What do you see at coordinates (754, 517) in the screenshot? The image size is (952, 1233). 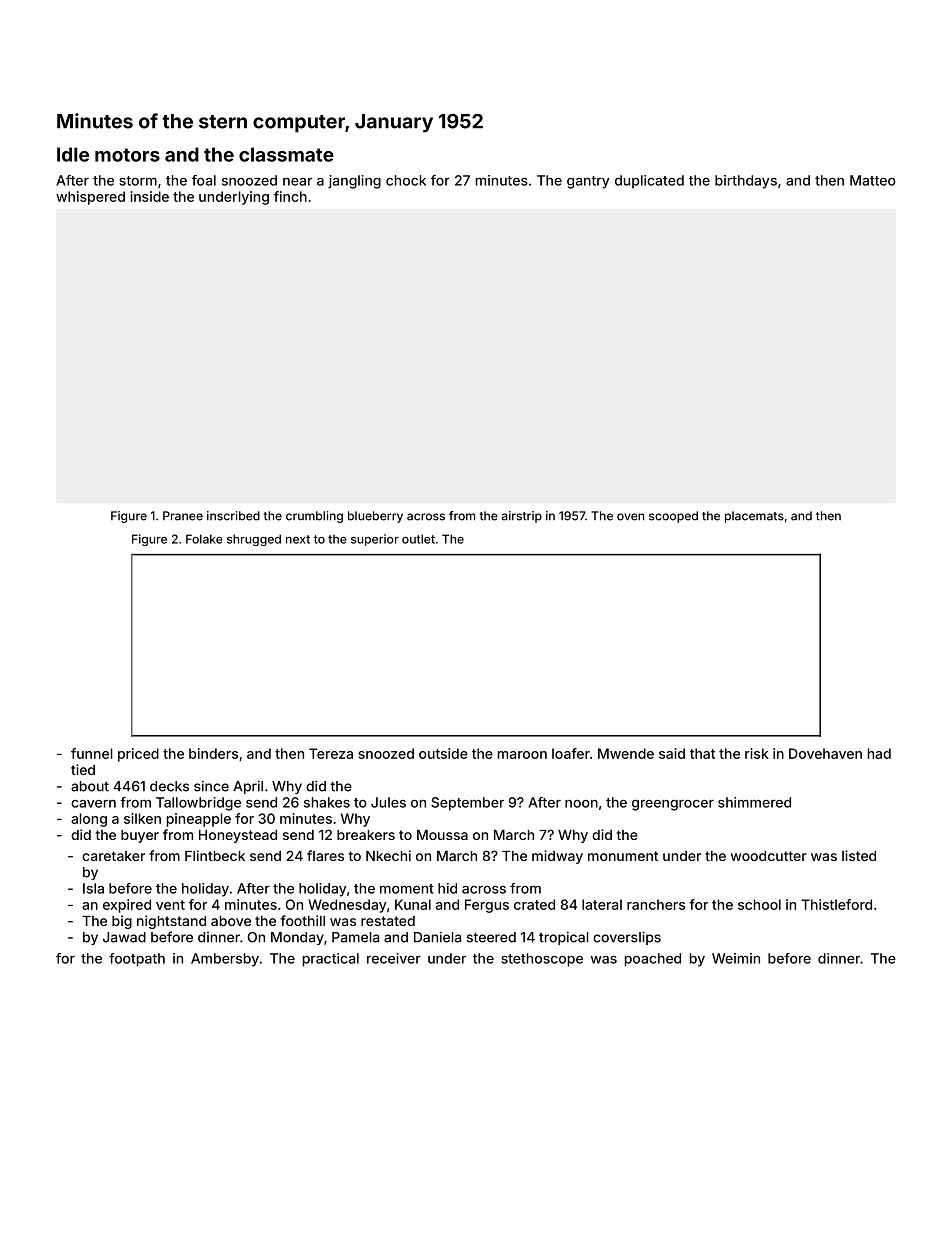 I see `placemats` at bounding box center [754, 517].
